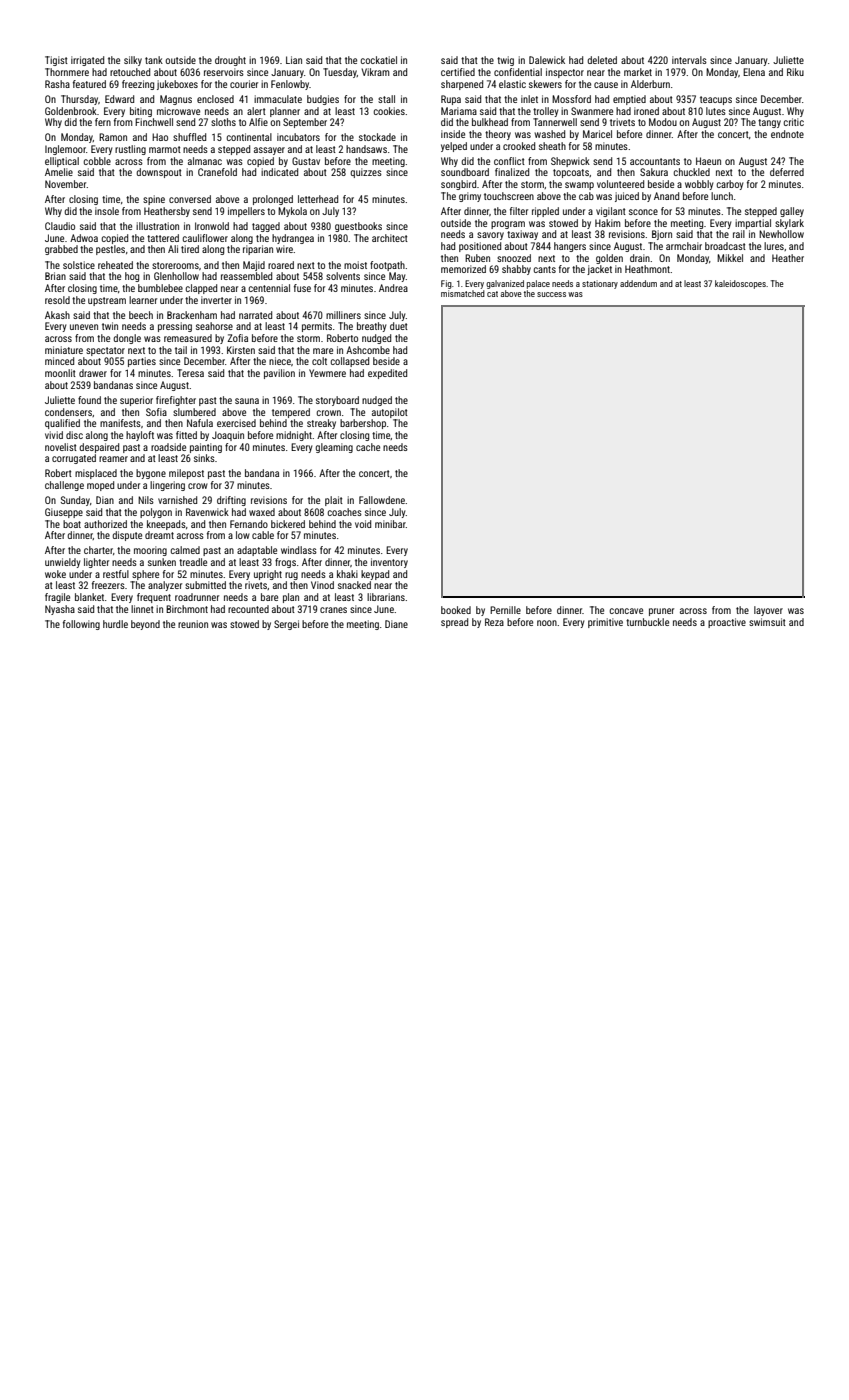 Image resolution: width=849 pixels, height=1400 pixels. What do you see at coordinates (81, 625) in the screenshot?
I see `following` at bounding box center [81, 625].
